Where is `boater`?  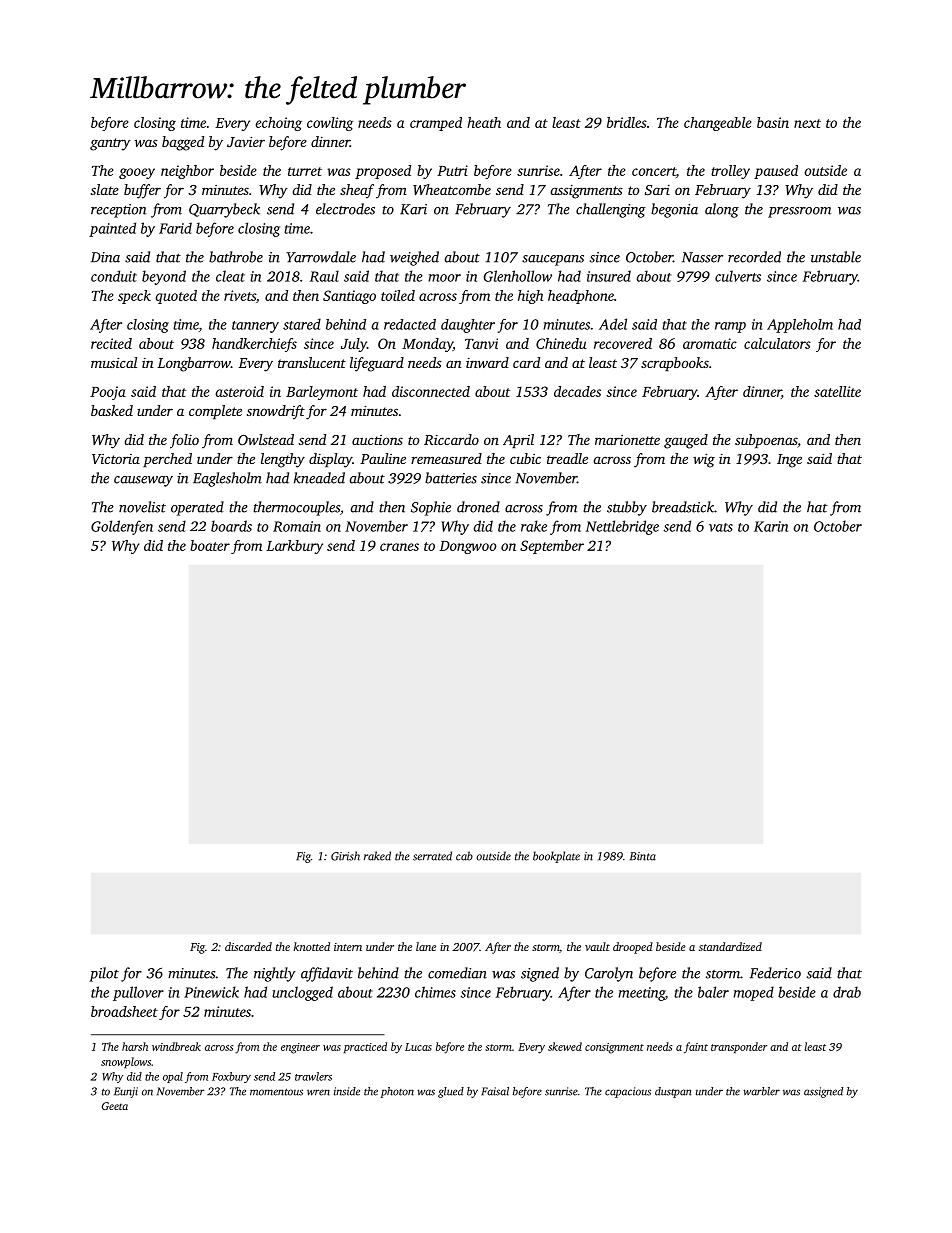
boater is located at coordinates (210, 545).
